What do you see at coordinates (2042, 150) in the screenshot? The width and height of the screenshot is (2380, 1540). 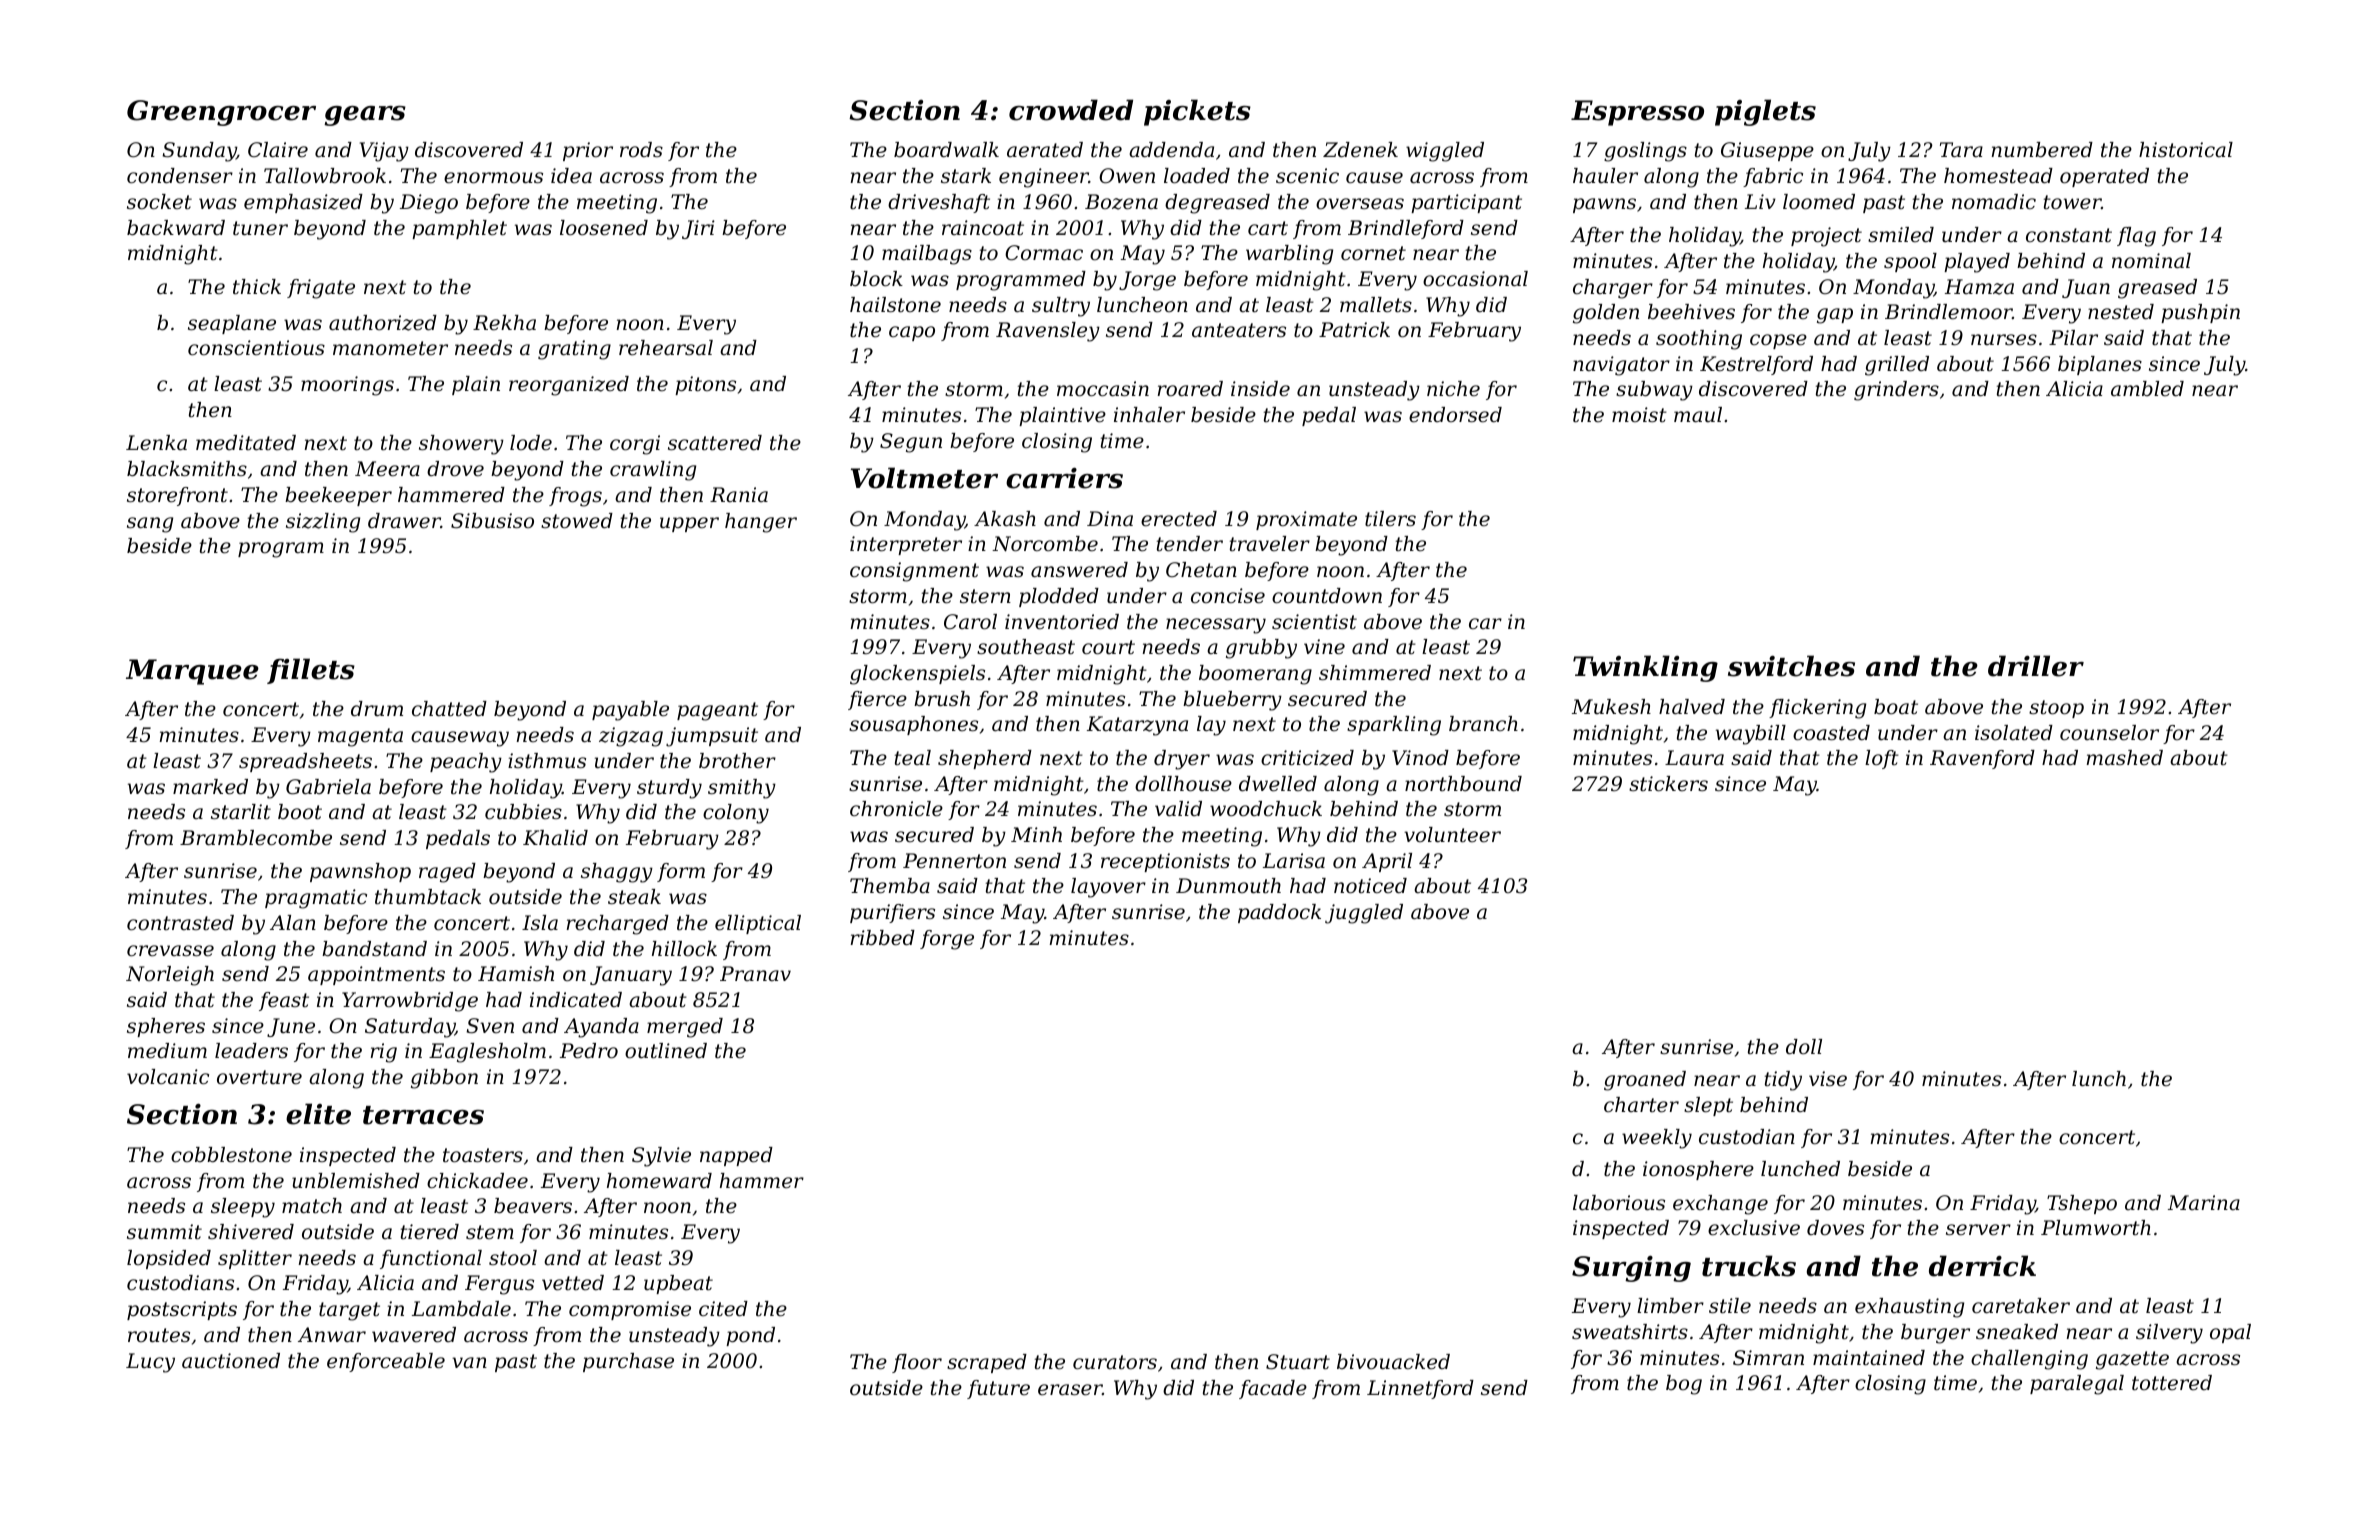 I see `numbered` at bounding box center [2042, 150].
